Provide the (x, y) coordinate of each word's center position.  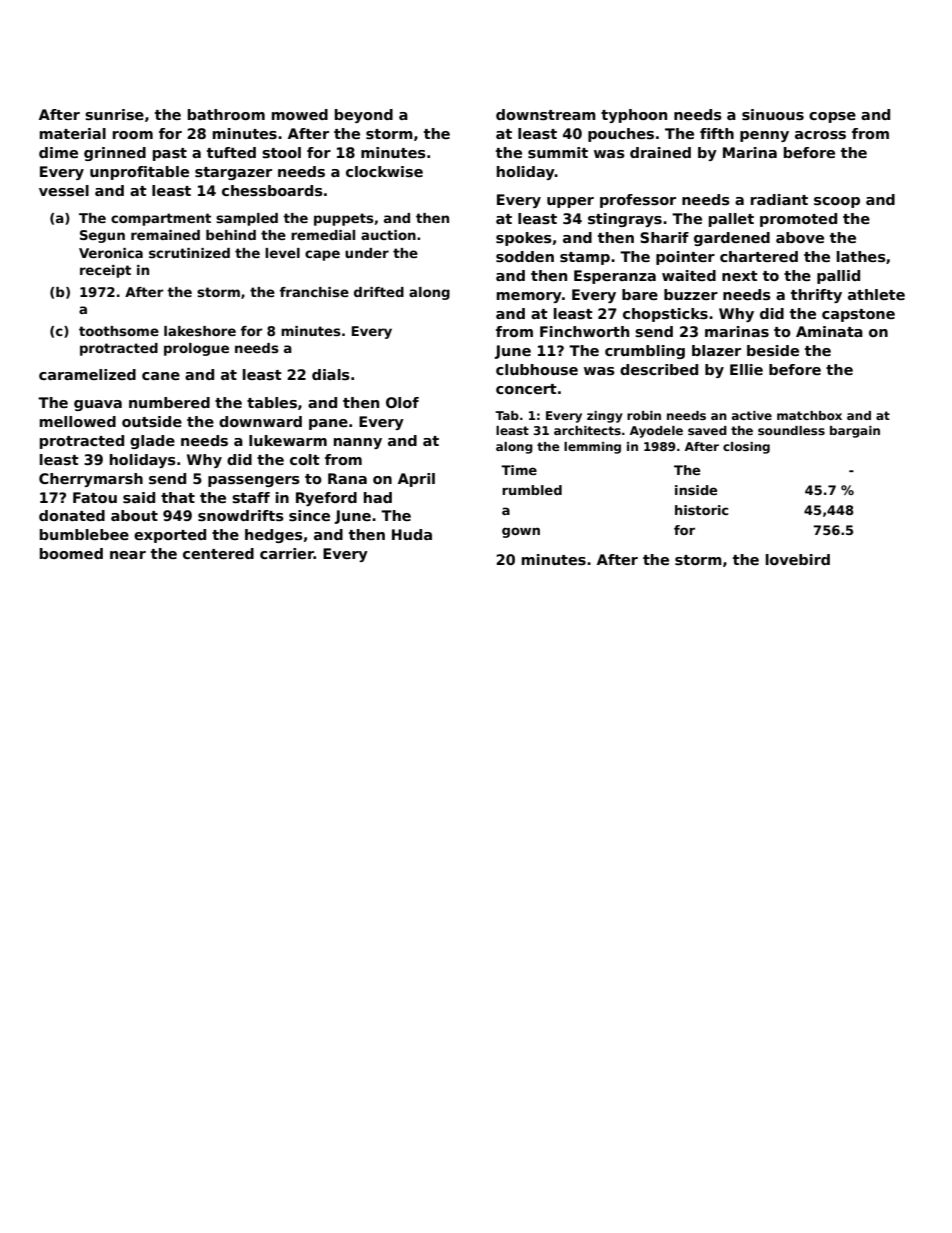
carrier (287, 553)
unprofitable (139, 173)
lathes (861, 256)
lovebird (798, 559)
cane (161, 376)
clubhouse (537, 369)
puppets (344, 219)
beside (773, 350)
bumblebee (84, 534)
